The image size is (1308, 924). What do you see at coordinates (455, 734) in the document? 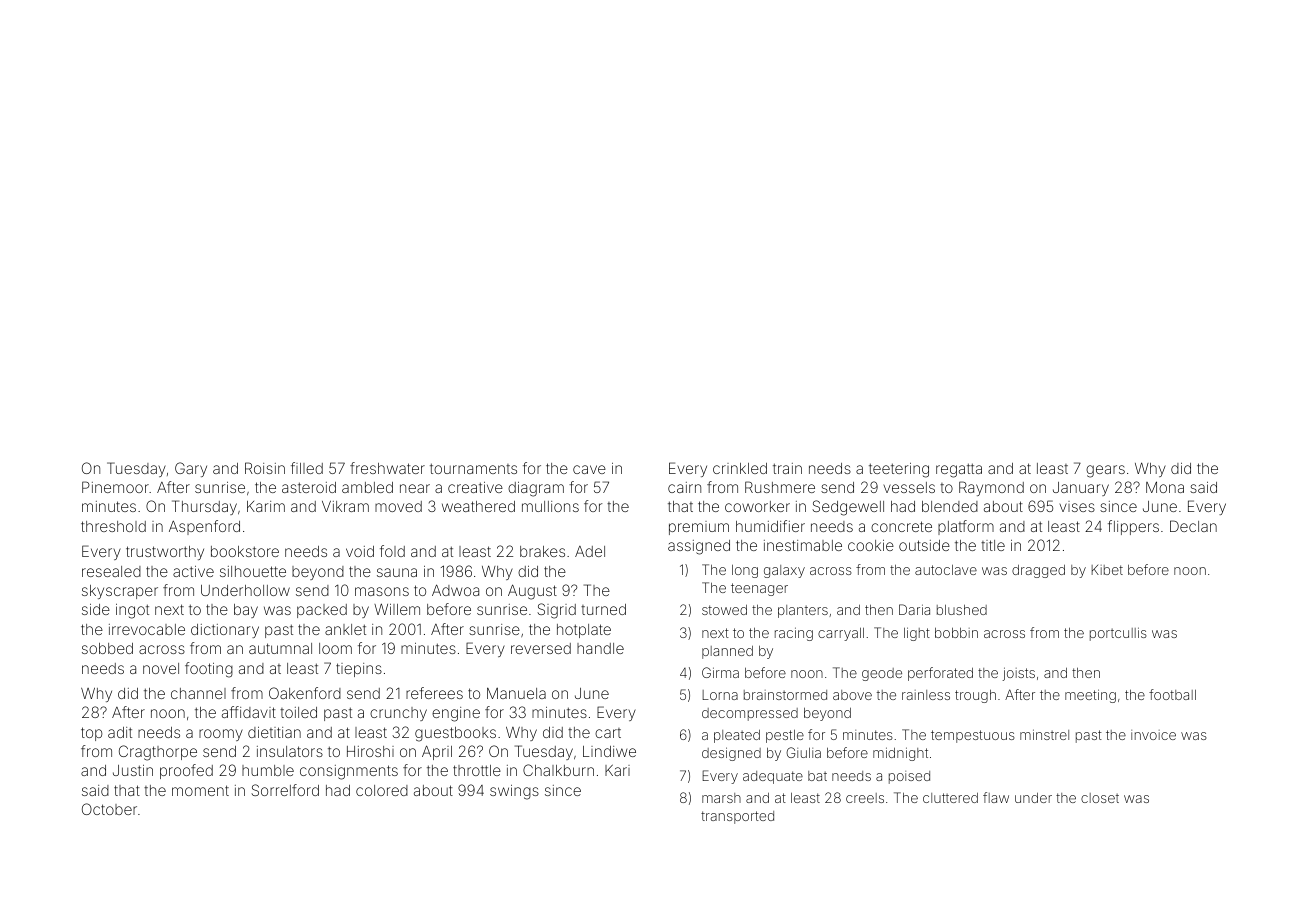
I see `guestbooks` at bounding box center [455, 734].
